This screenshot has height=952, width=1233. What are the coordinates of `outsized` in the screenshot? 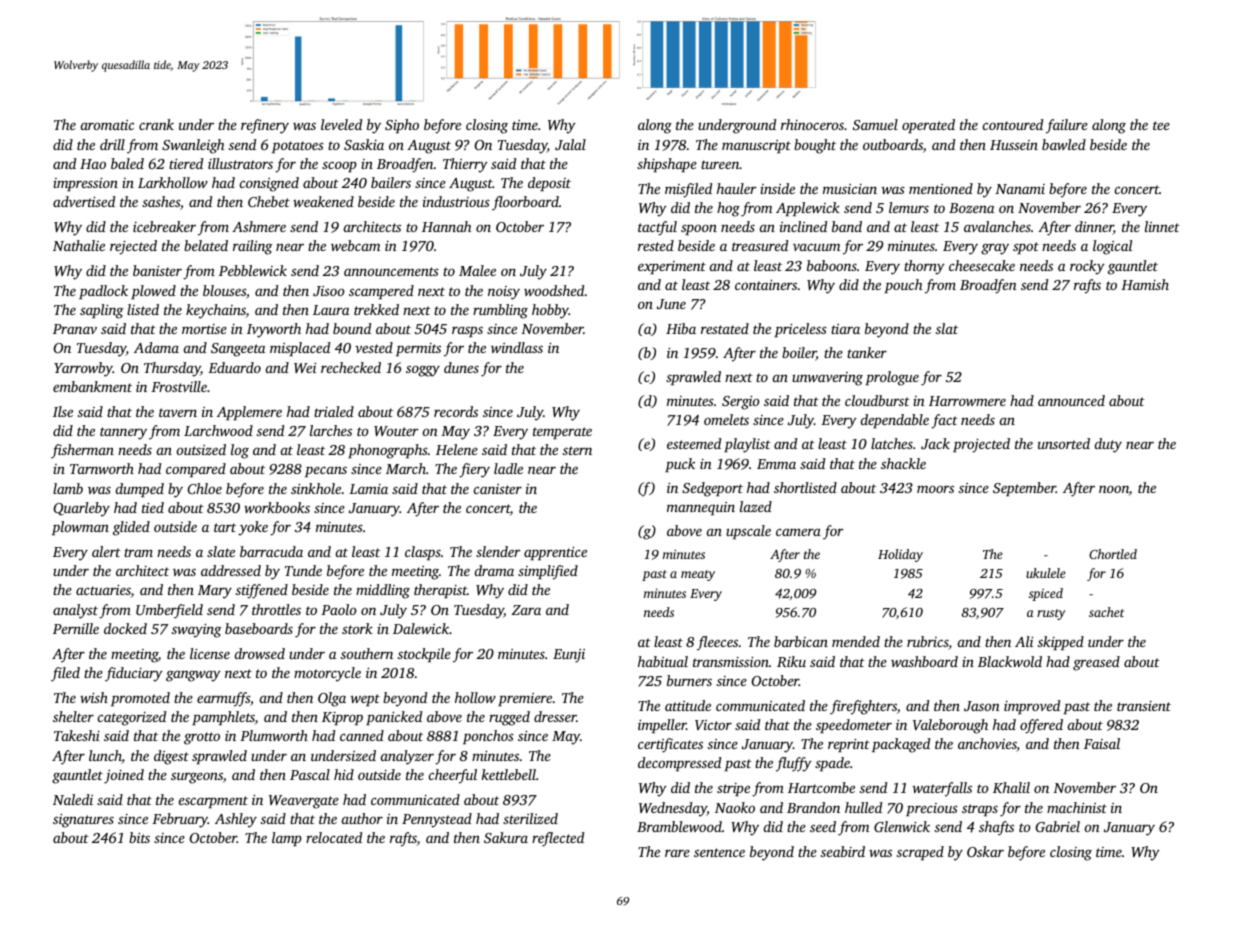 It's located at (201, 449).
